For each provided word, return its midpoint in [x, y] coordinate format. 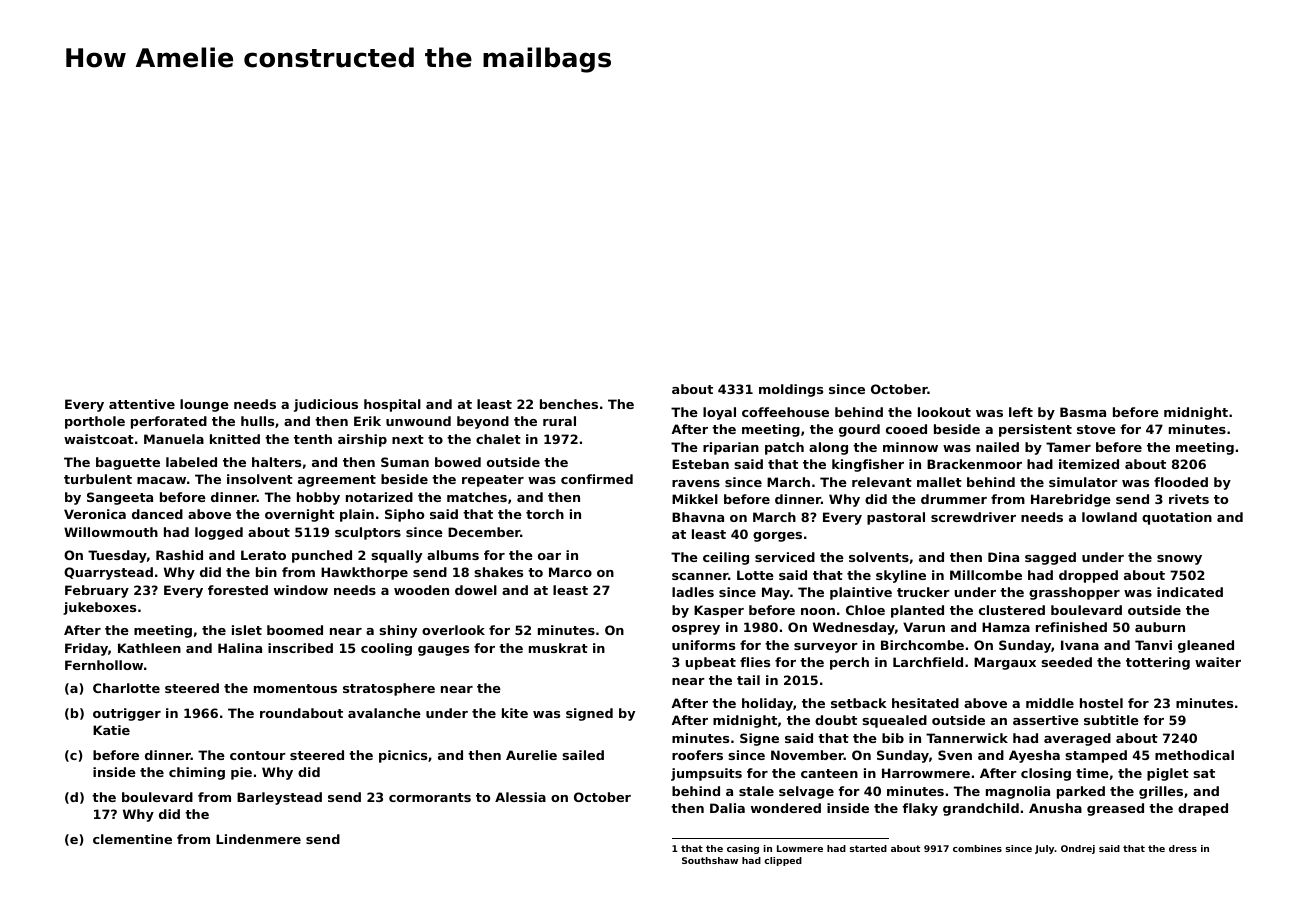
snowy [1179, 560]
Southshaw [710, 860]
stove [1096, 429]
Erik [367, 421]
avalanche [384, 713]
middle [1050, 703]
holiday [767, 704]
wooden [421, 590]
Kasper [719, 611]
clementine [132, 839]
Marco [570, 572]
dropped [1088, 576]
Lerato [263, 555]
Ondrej [1078, 849]
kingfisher [868, 465]
